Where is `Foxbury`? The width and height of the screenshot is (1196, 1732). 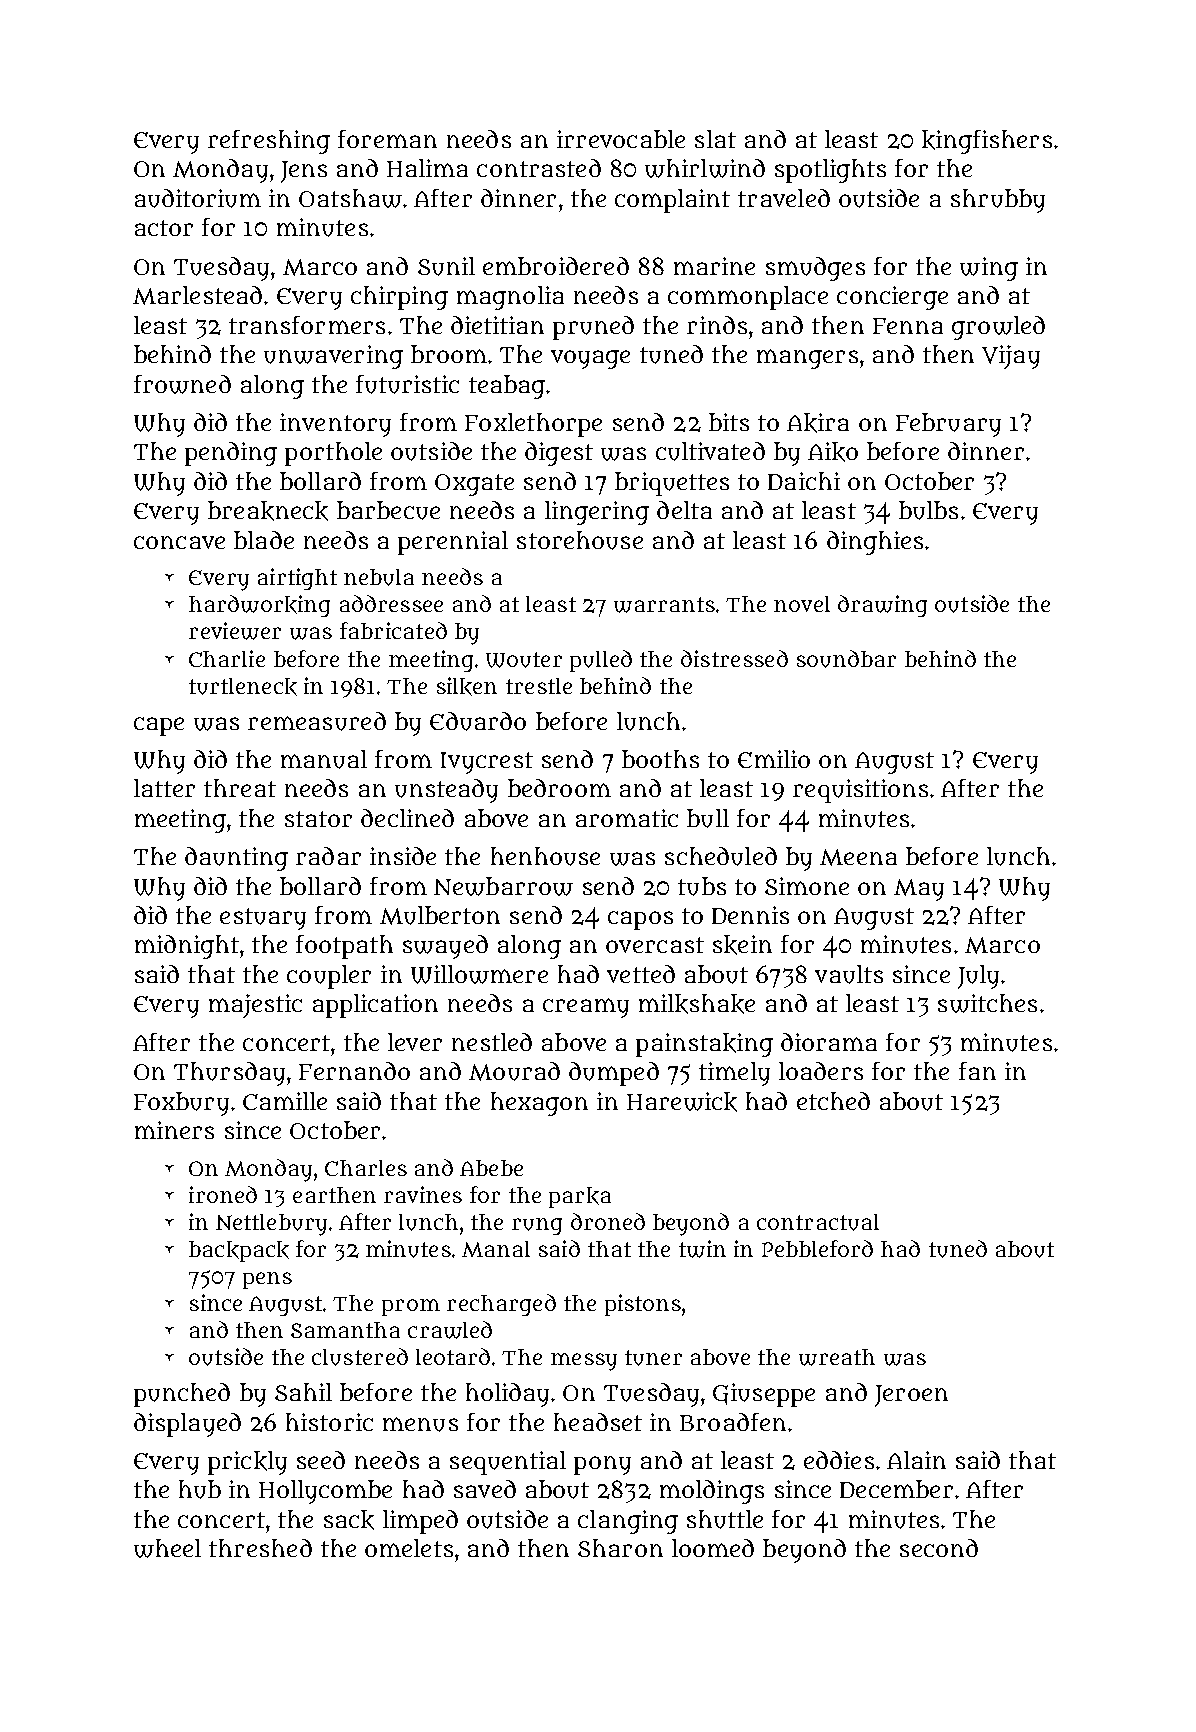
Foxbury is located at coordinates (181, 1104).
